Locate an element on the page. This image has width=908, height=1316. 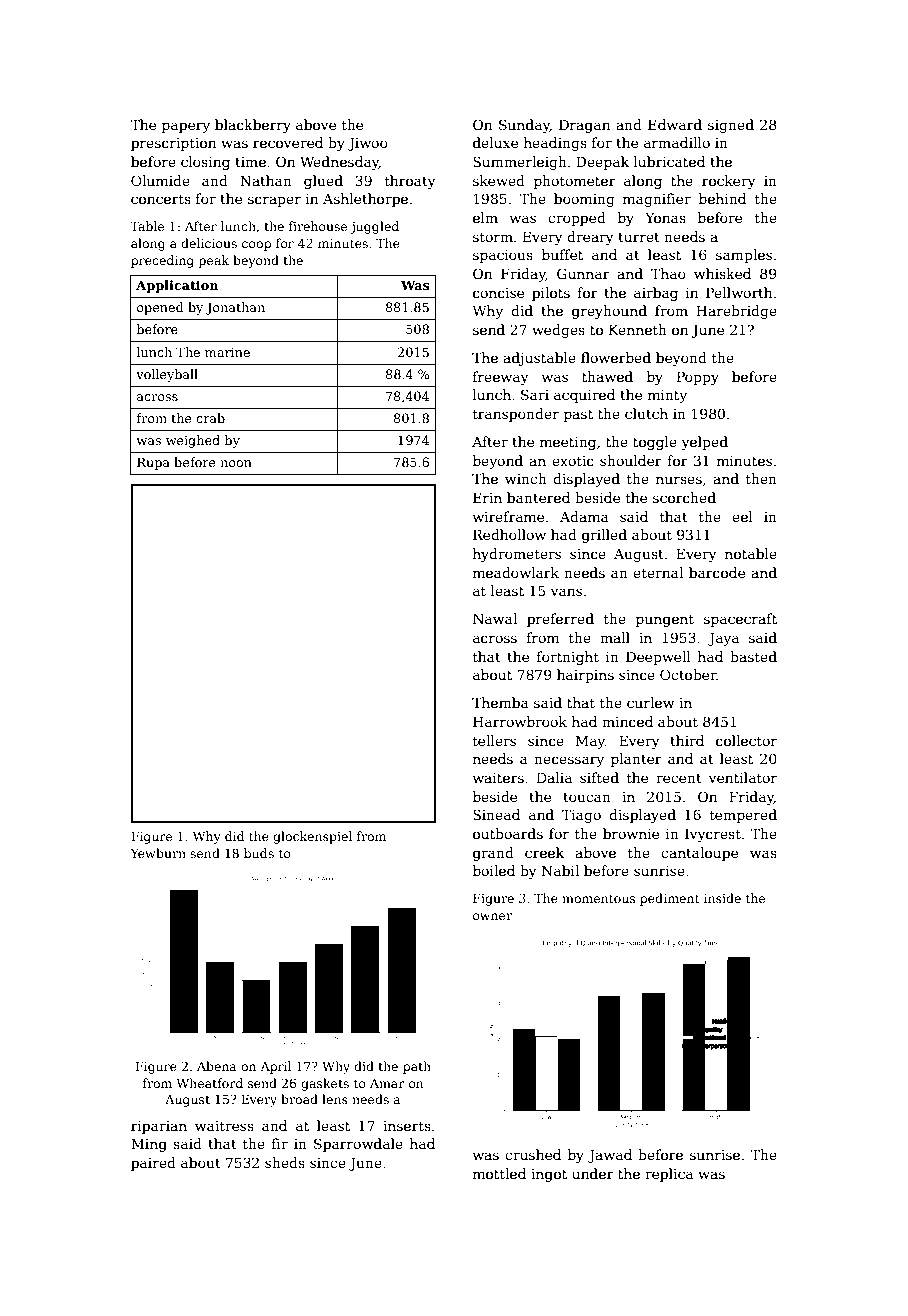
freeway is located at coordinates (501, 378).
